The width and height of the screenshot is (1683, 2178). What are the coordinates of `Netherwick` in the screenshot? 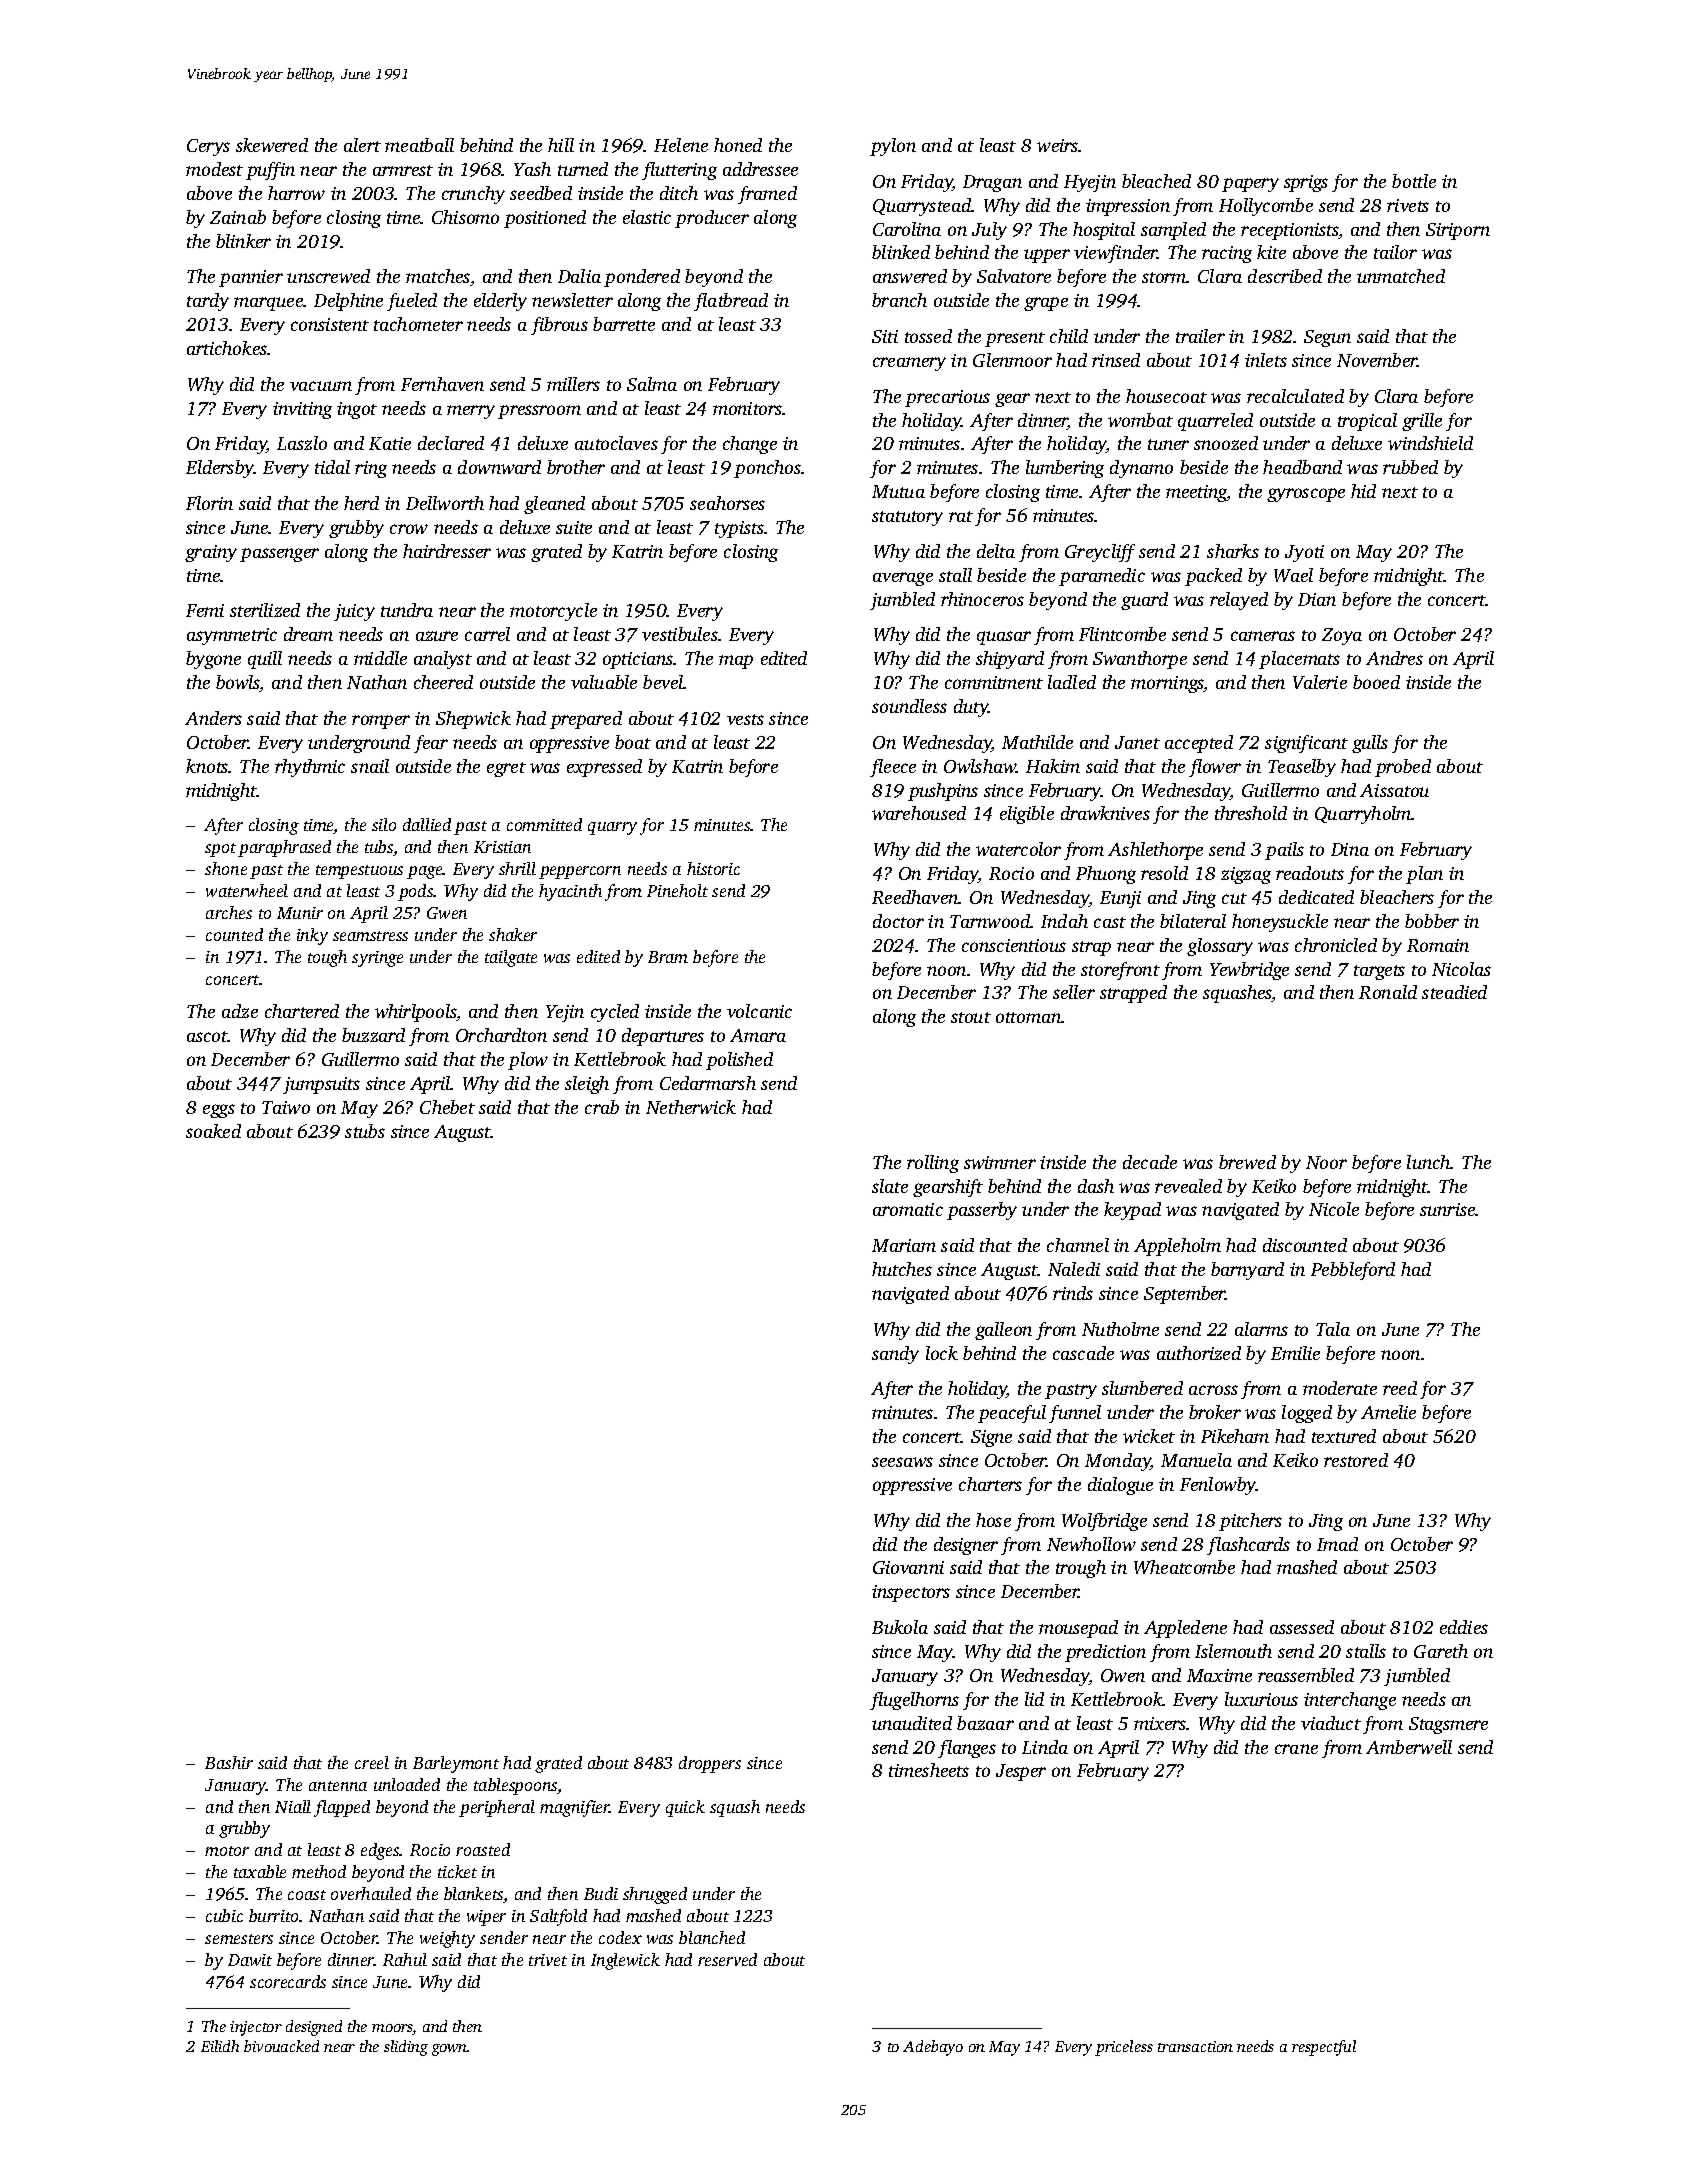 It's located at (691, 1107).
